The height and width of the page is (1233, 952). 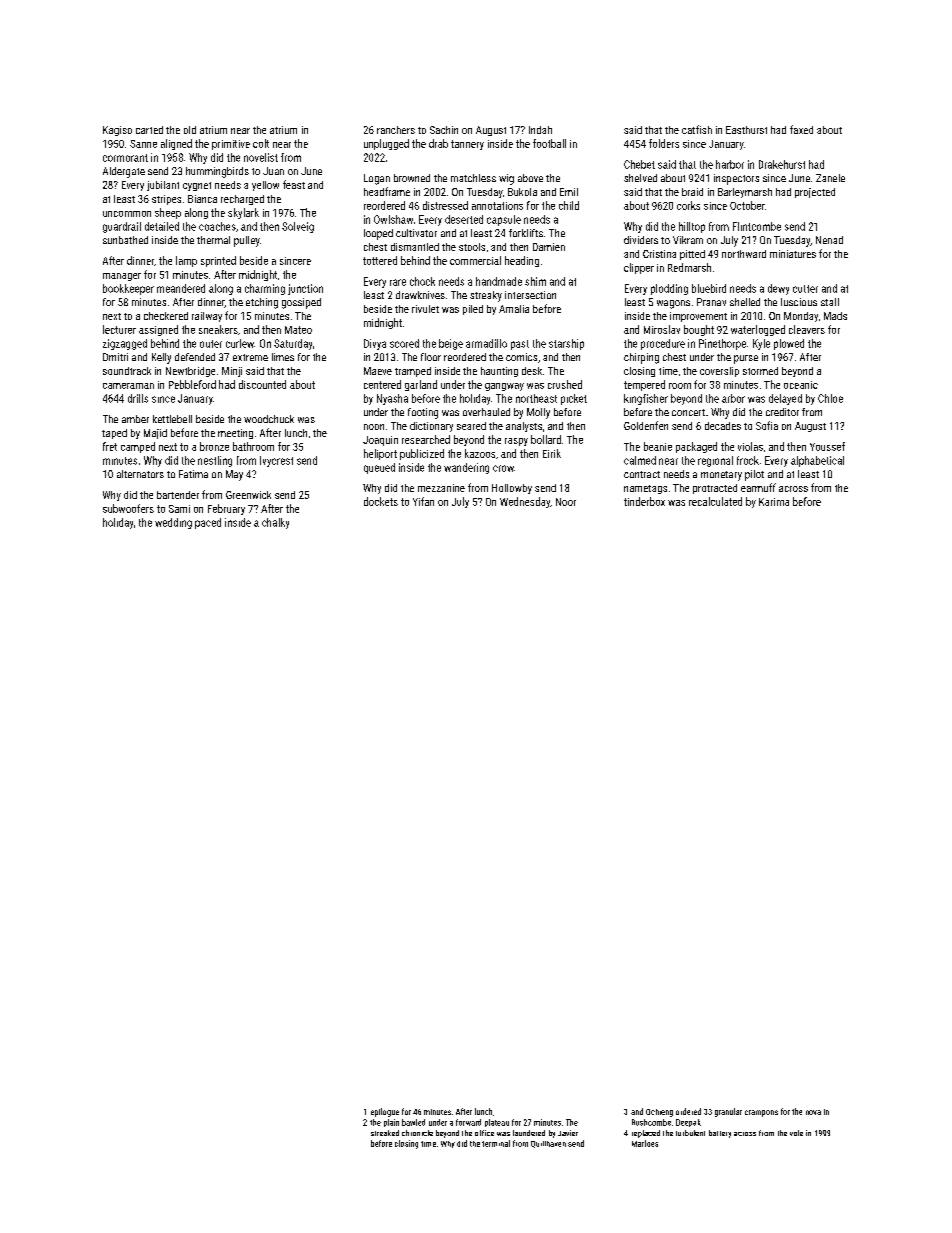 I want to click on crushed, so click(x=565, y=384).
